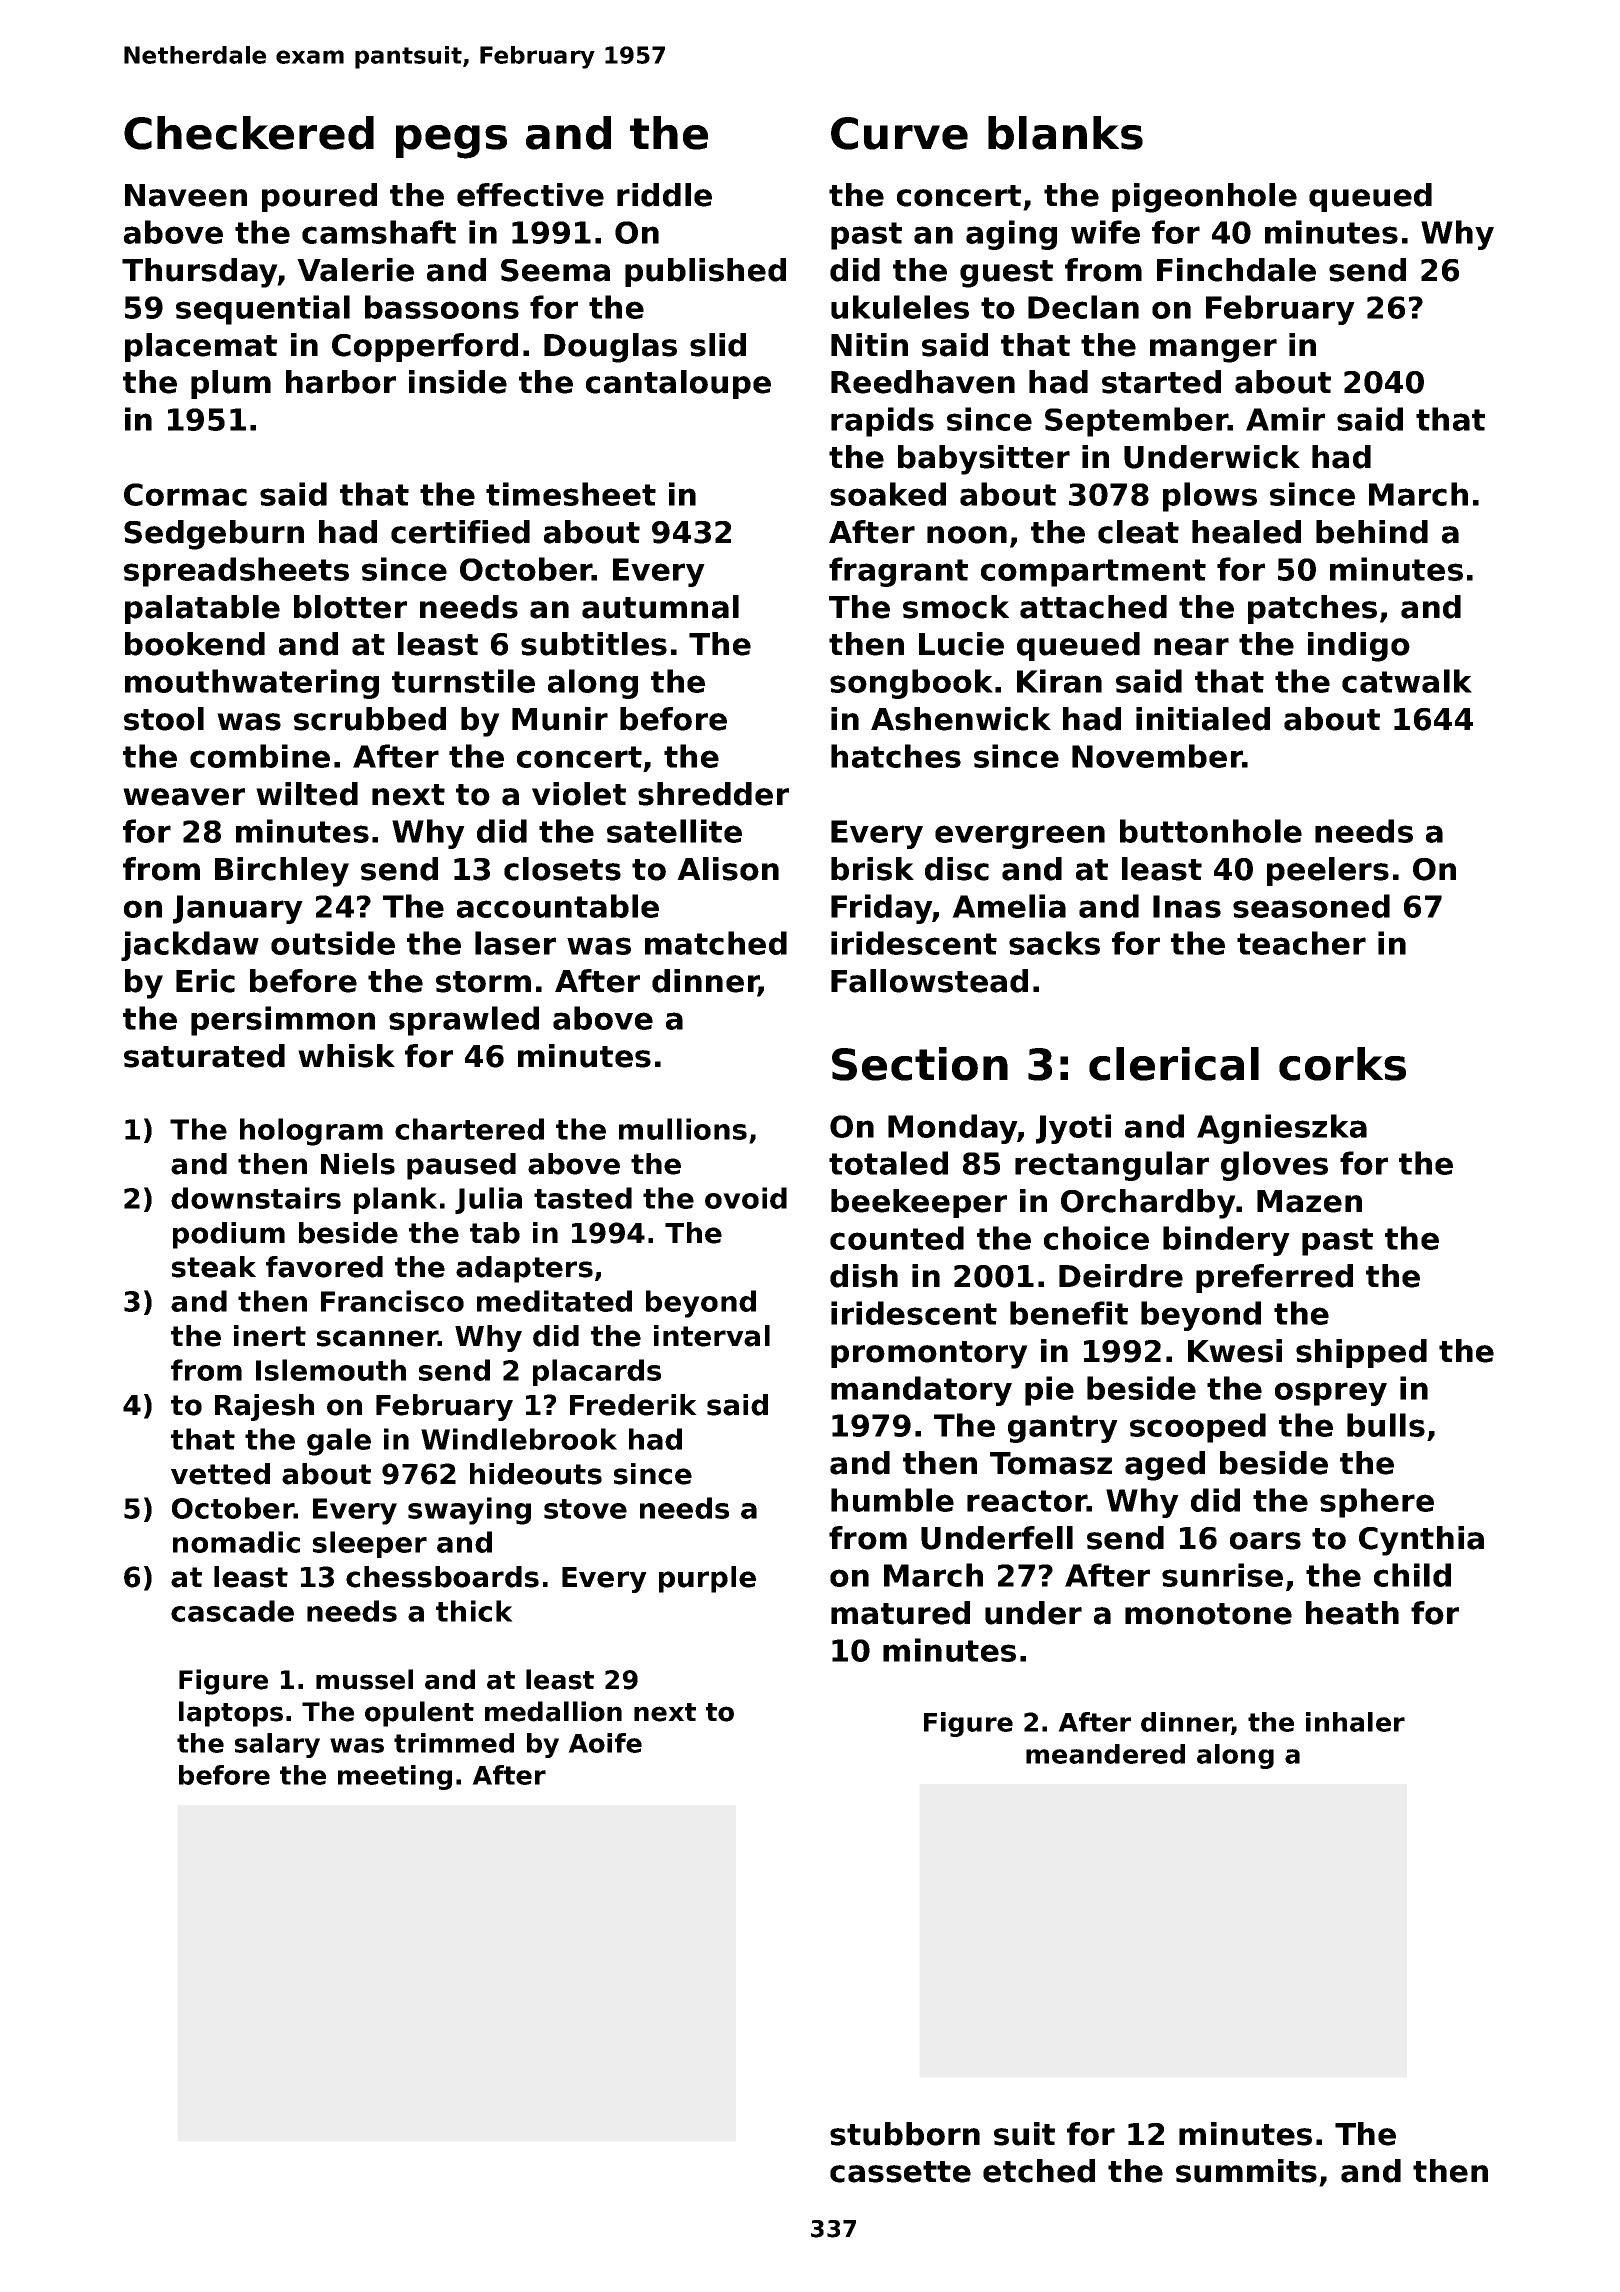 This screenshot has width=1620, height=2292. What do you see at coordinates (1285, 419) in the screenshot?
I see `Amir` at bounding box center [1285, 419].
